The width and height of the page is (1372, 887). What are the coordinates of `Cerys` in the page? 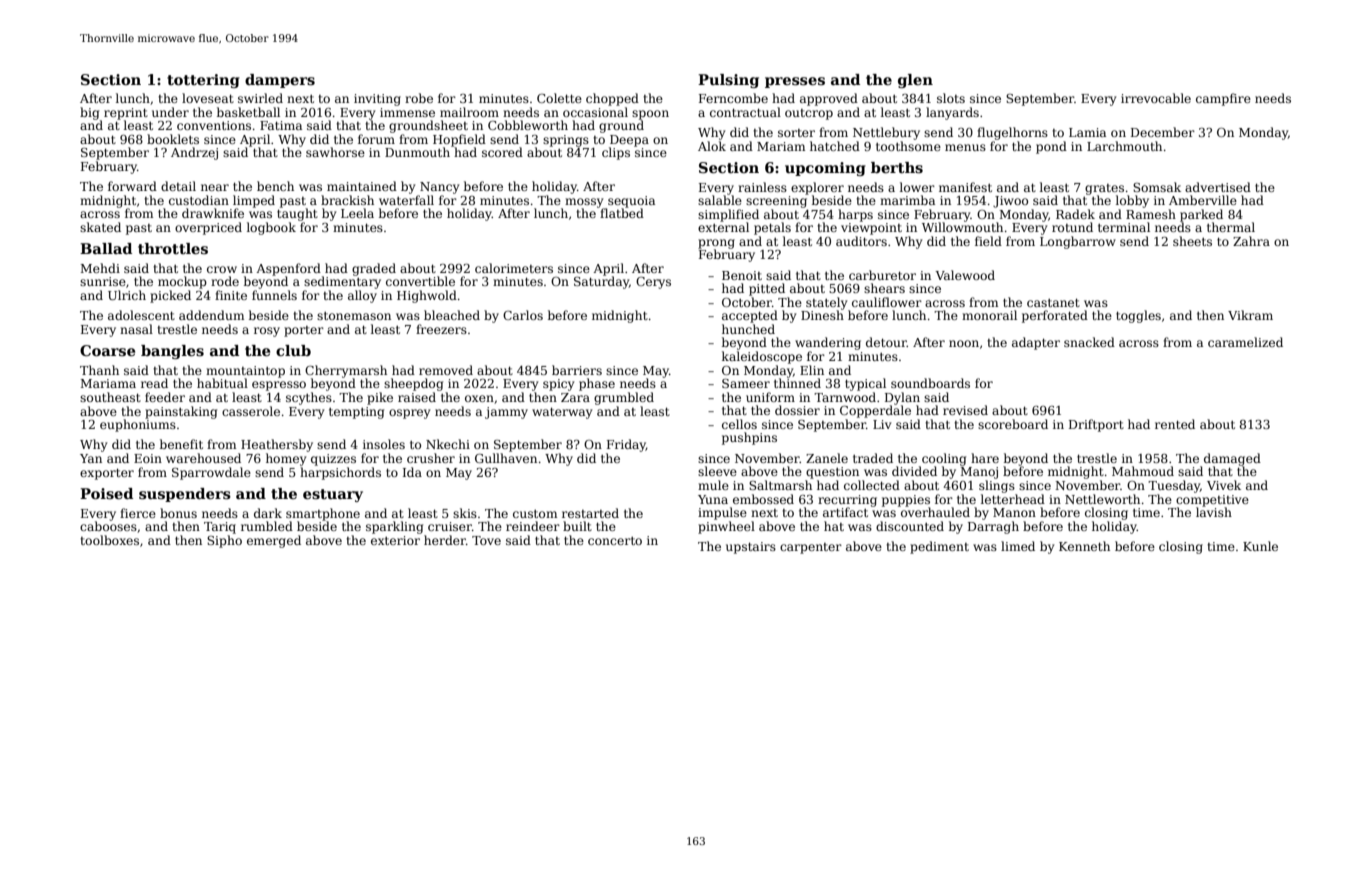 It's located at (653, 283).
